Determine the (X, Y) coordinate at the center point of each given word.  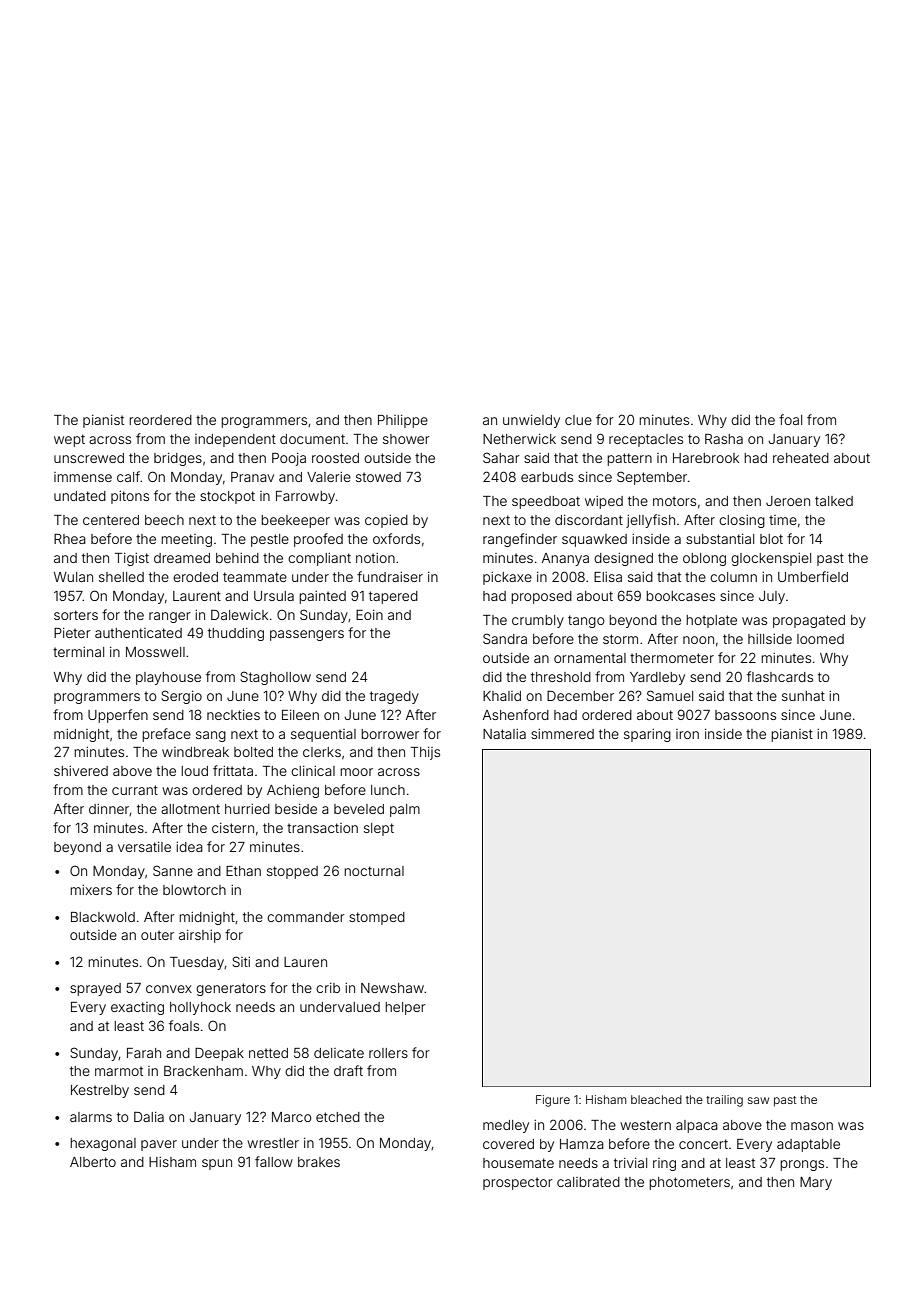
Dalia (149, 1117)
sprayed (95, 989)
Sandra (505, 638)
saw (758, 1100)
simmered (562, 734)
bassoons (745, 715)
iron (687, 734)
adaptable (808, 1145)
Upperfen (118, 716)
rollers (388, 1053)
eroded (195, 577)
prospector (518, 1183)
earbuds (547, 477)
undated (80, 496)
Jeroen (788, 501)
